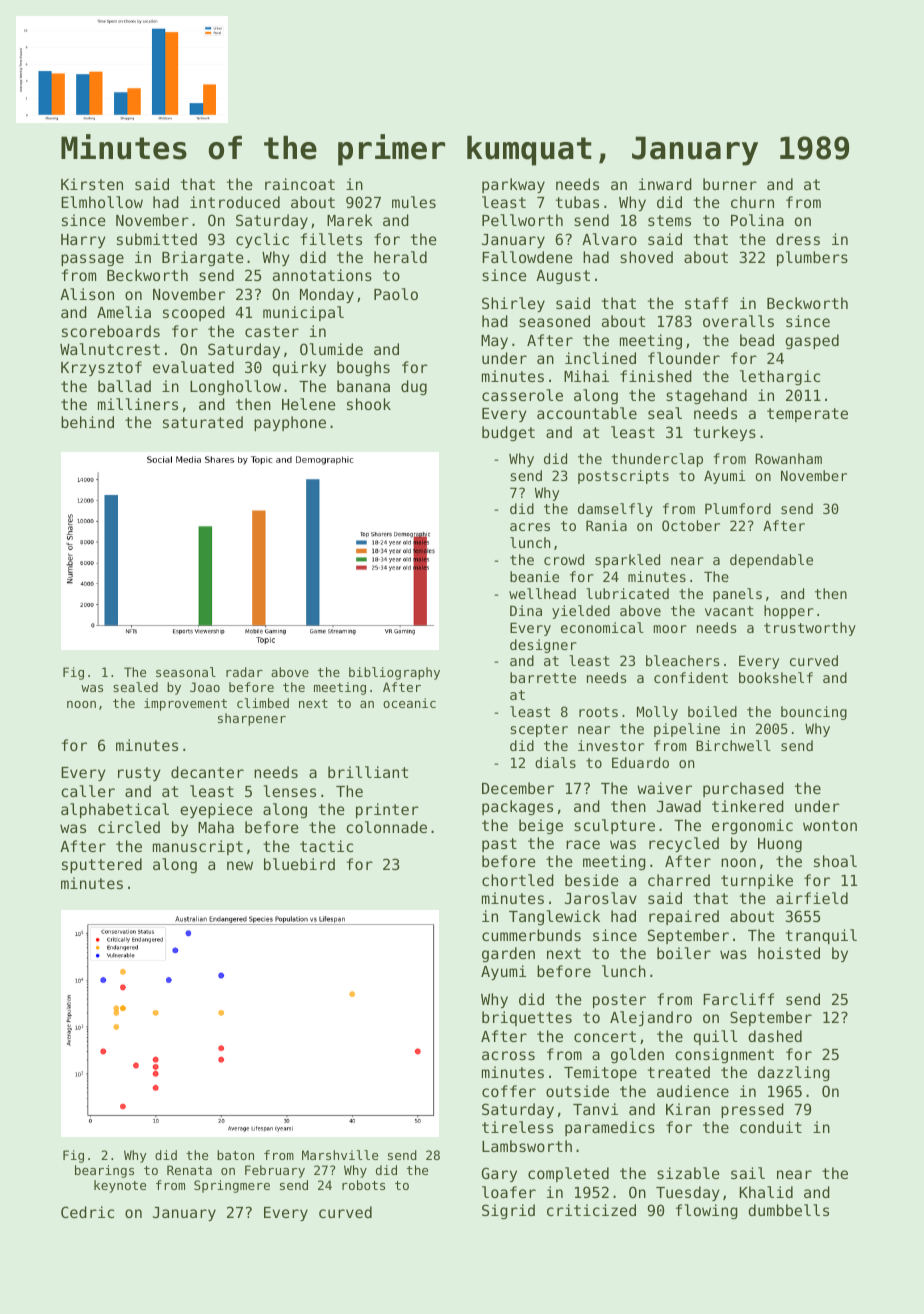 The width and height of the document is (924, 1314). What do you see at coordinates (87, 1212) in the document?
I see `Cedric` at bounding box center [87, 1212].
